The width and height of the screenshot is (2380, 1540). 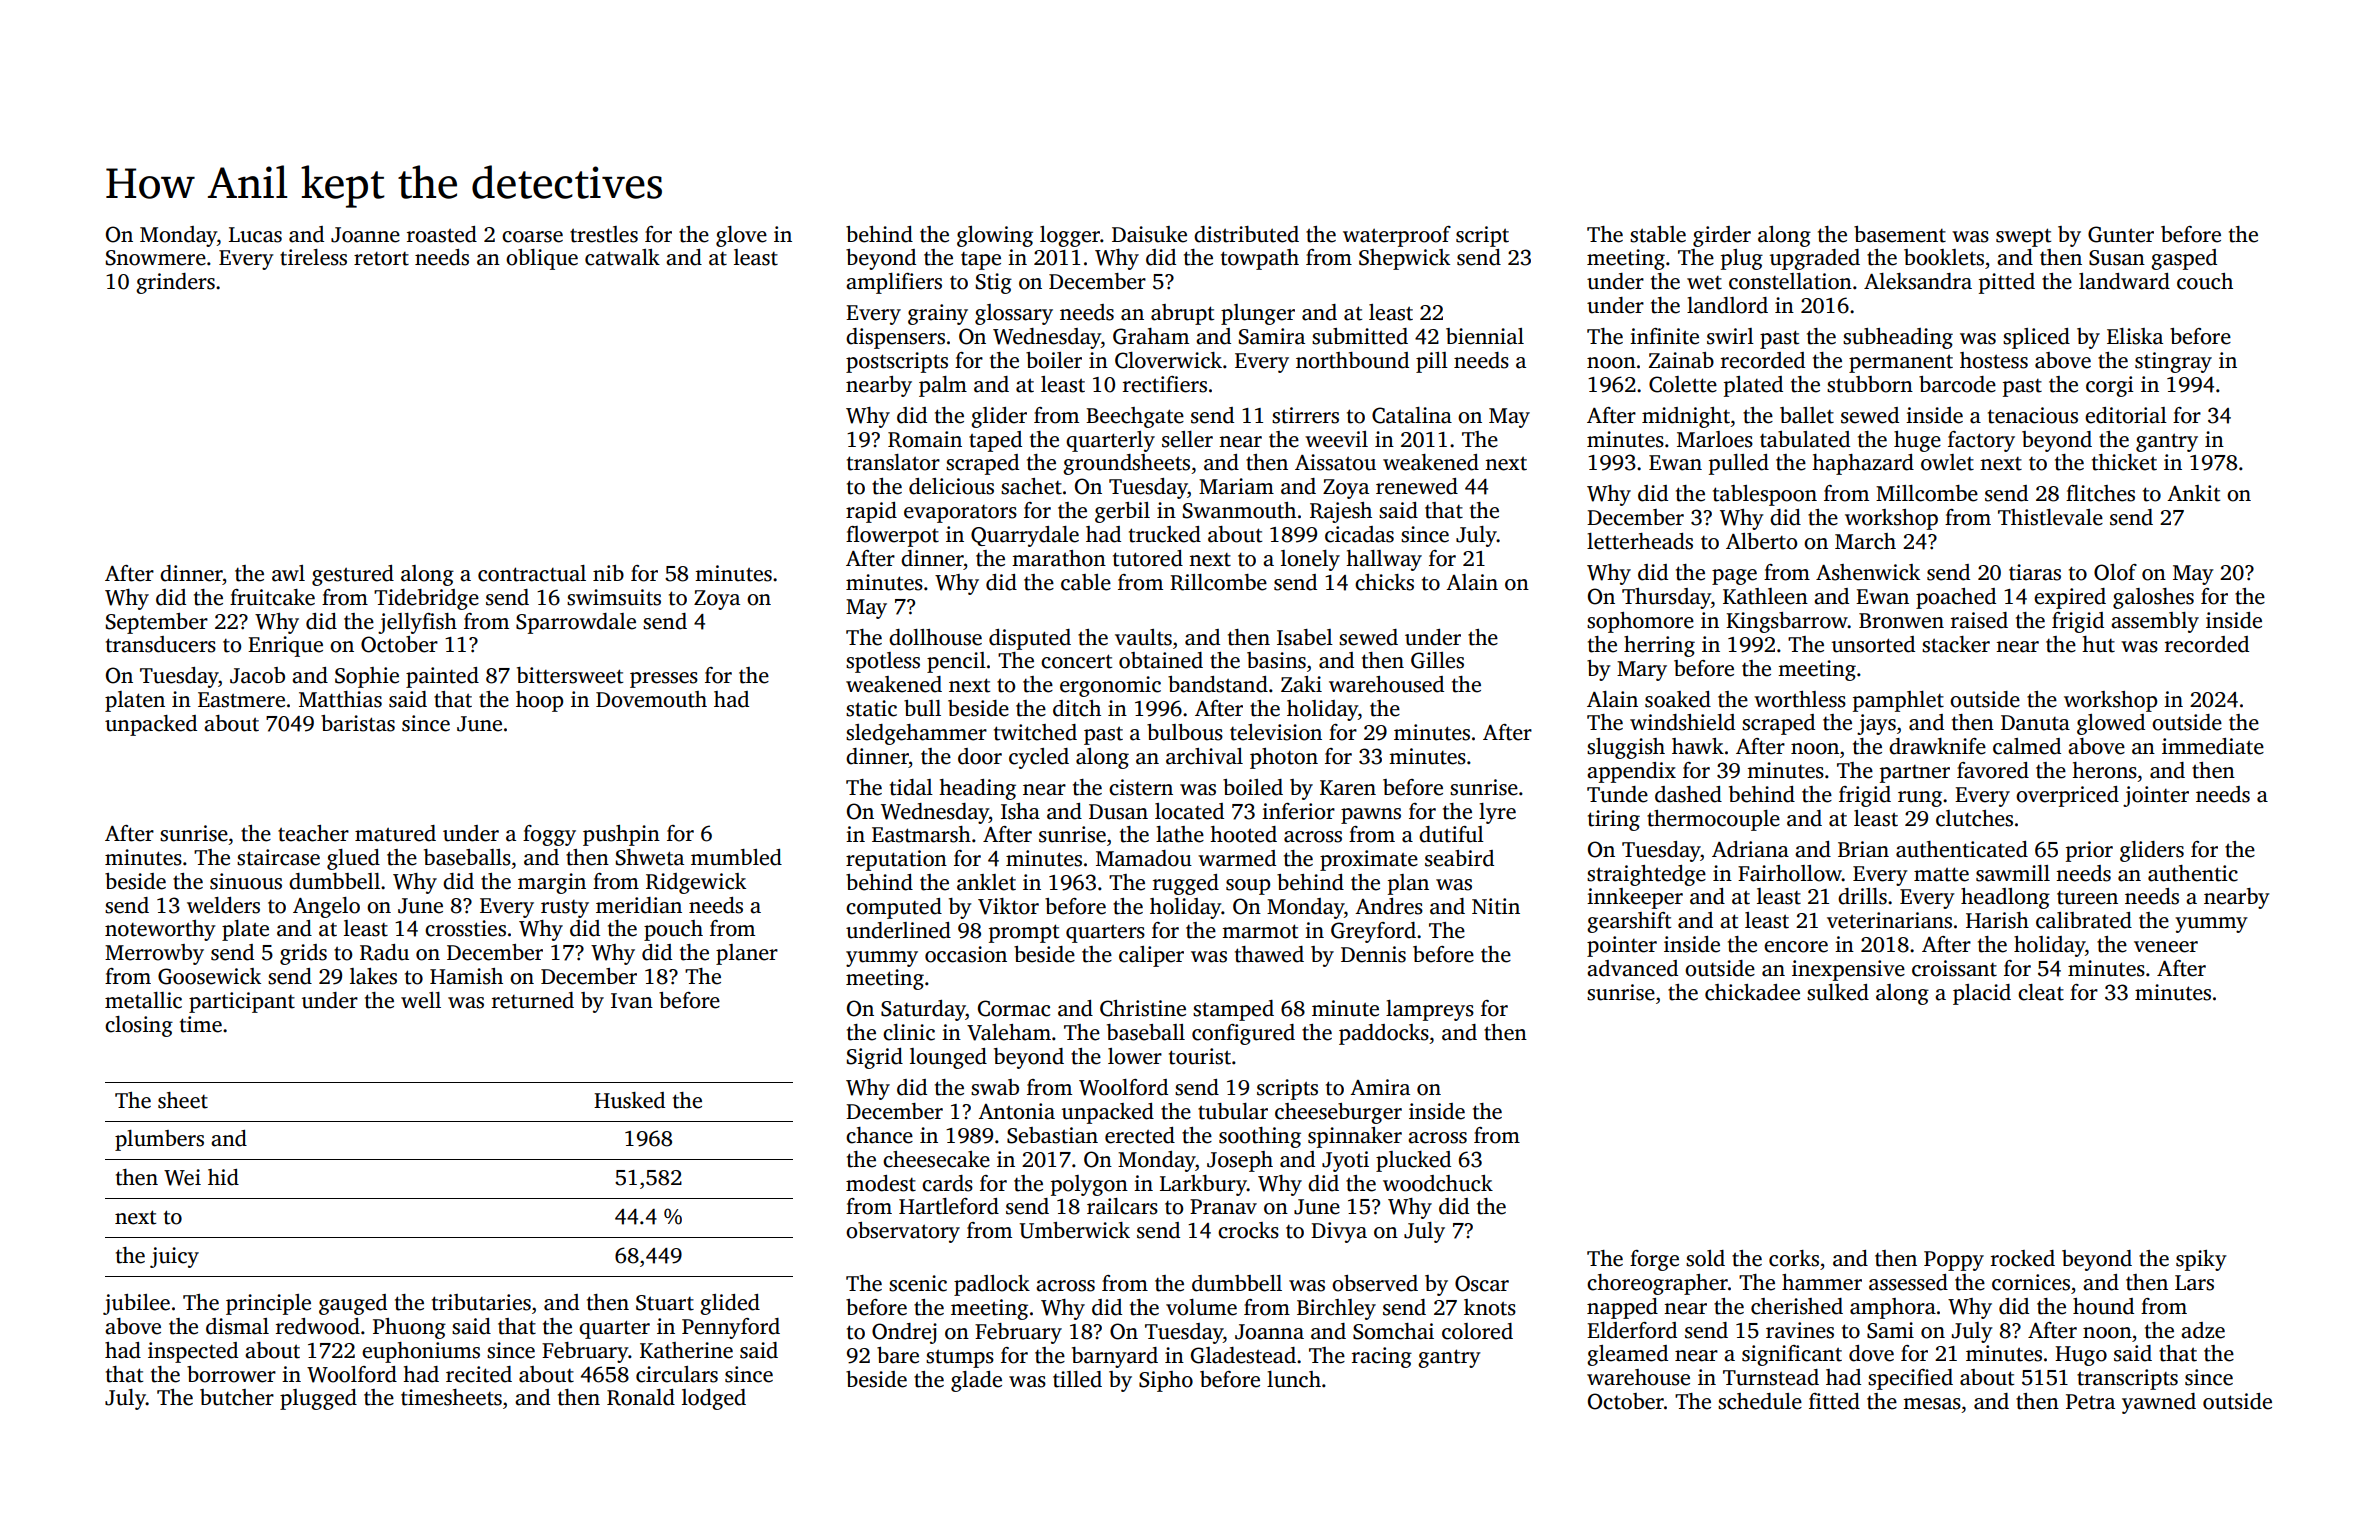 What do you see at coordinates (714, 1399) in the screenshot?
I see `lodged` at bounding box center [714, 1399].
